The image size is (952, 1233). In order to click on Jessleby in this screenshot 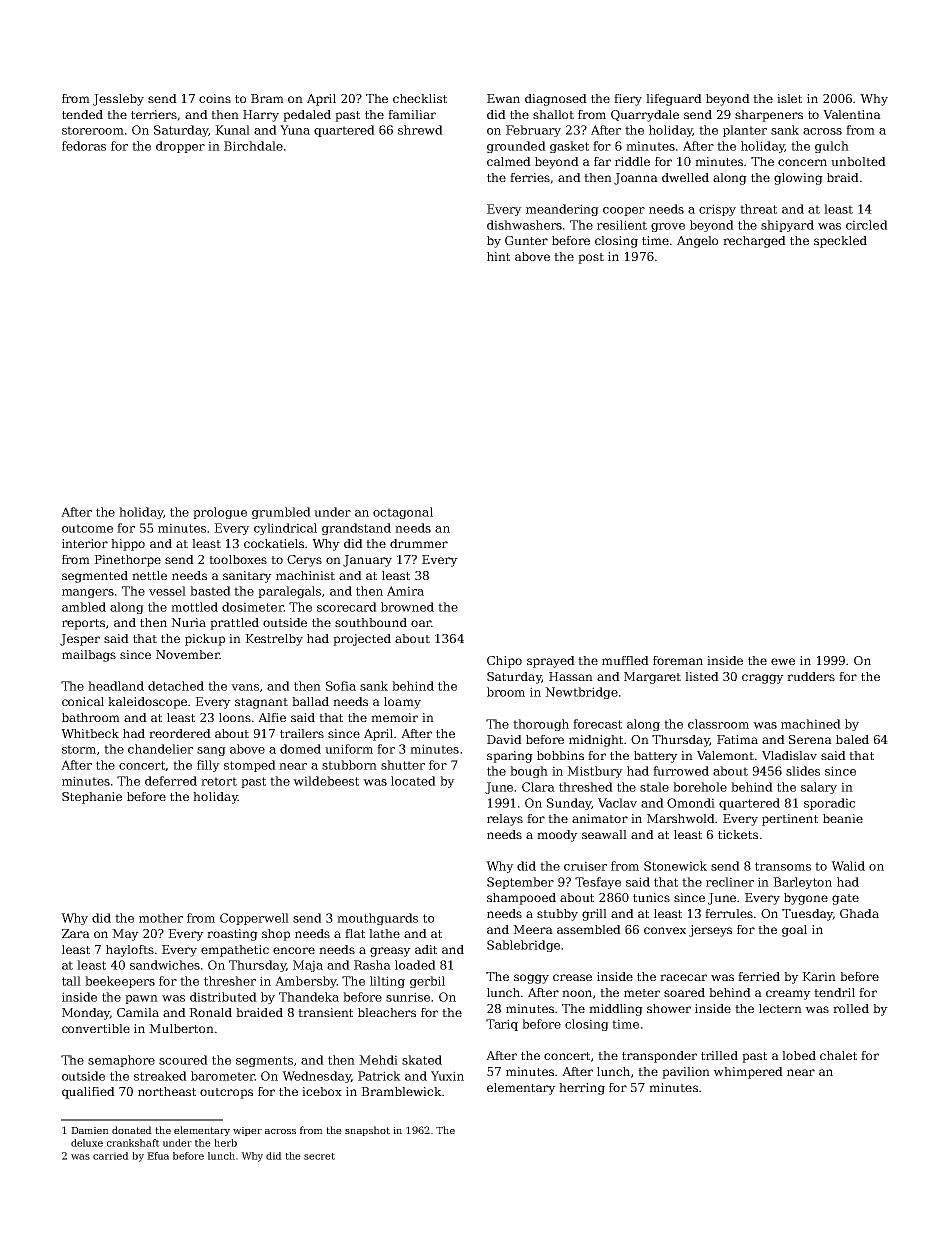, I will do `click(118, 100)`.
